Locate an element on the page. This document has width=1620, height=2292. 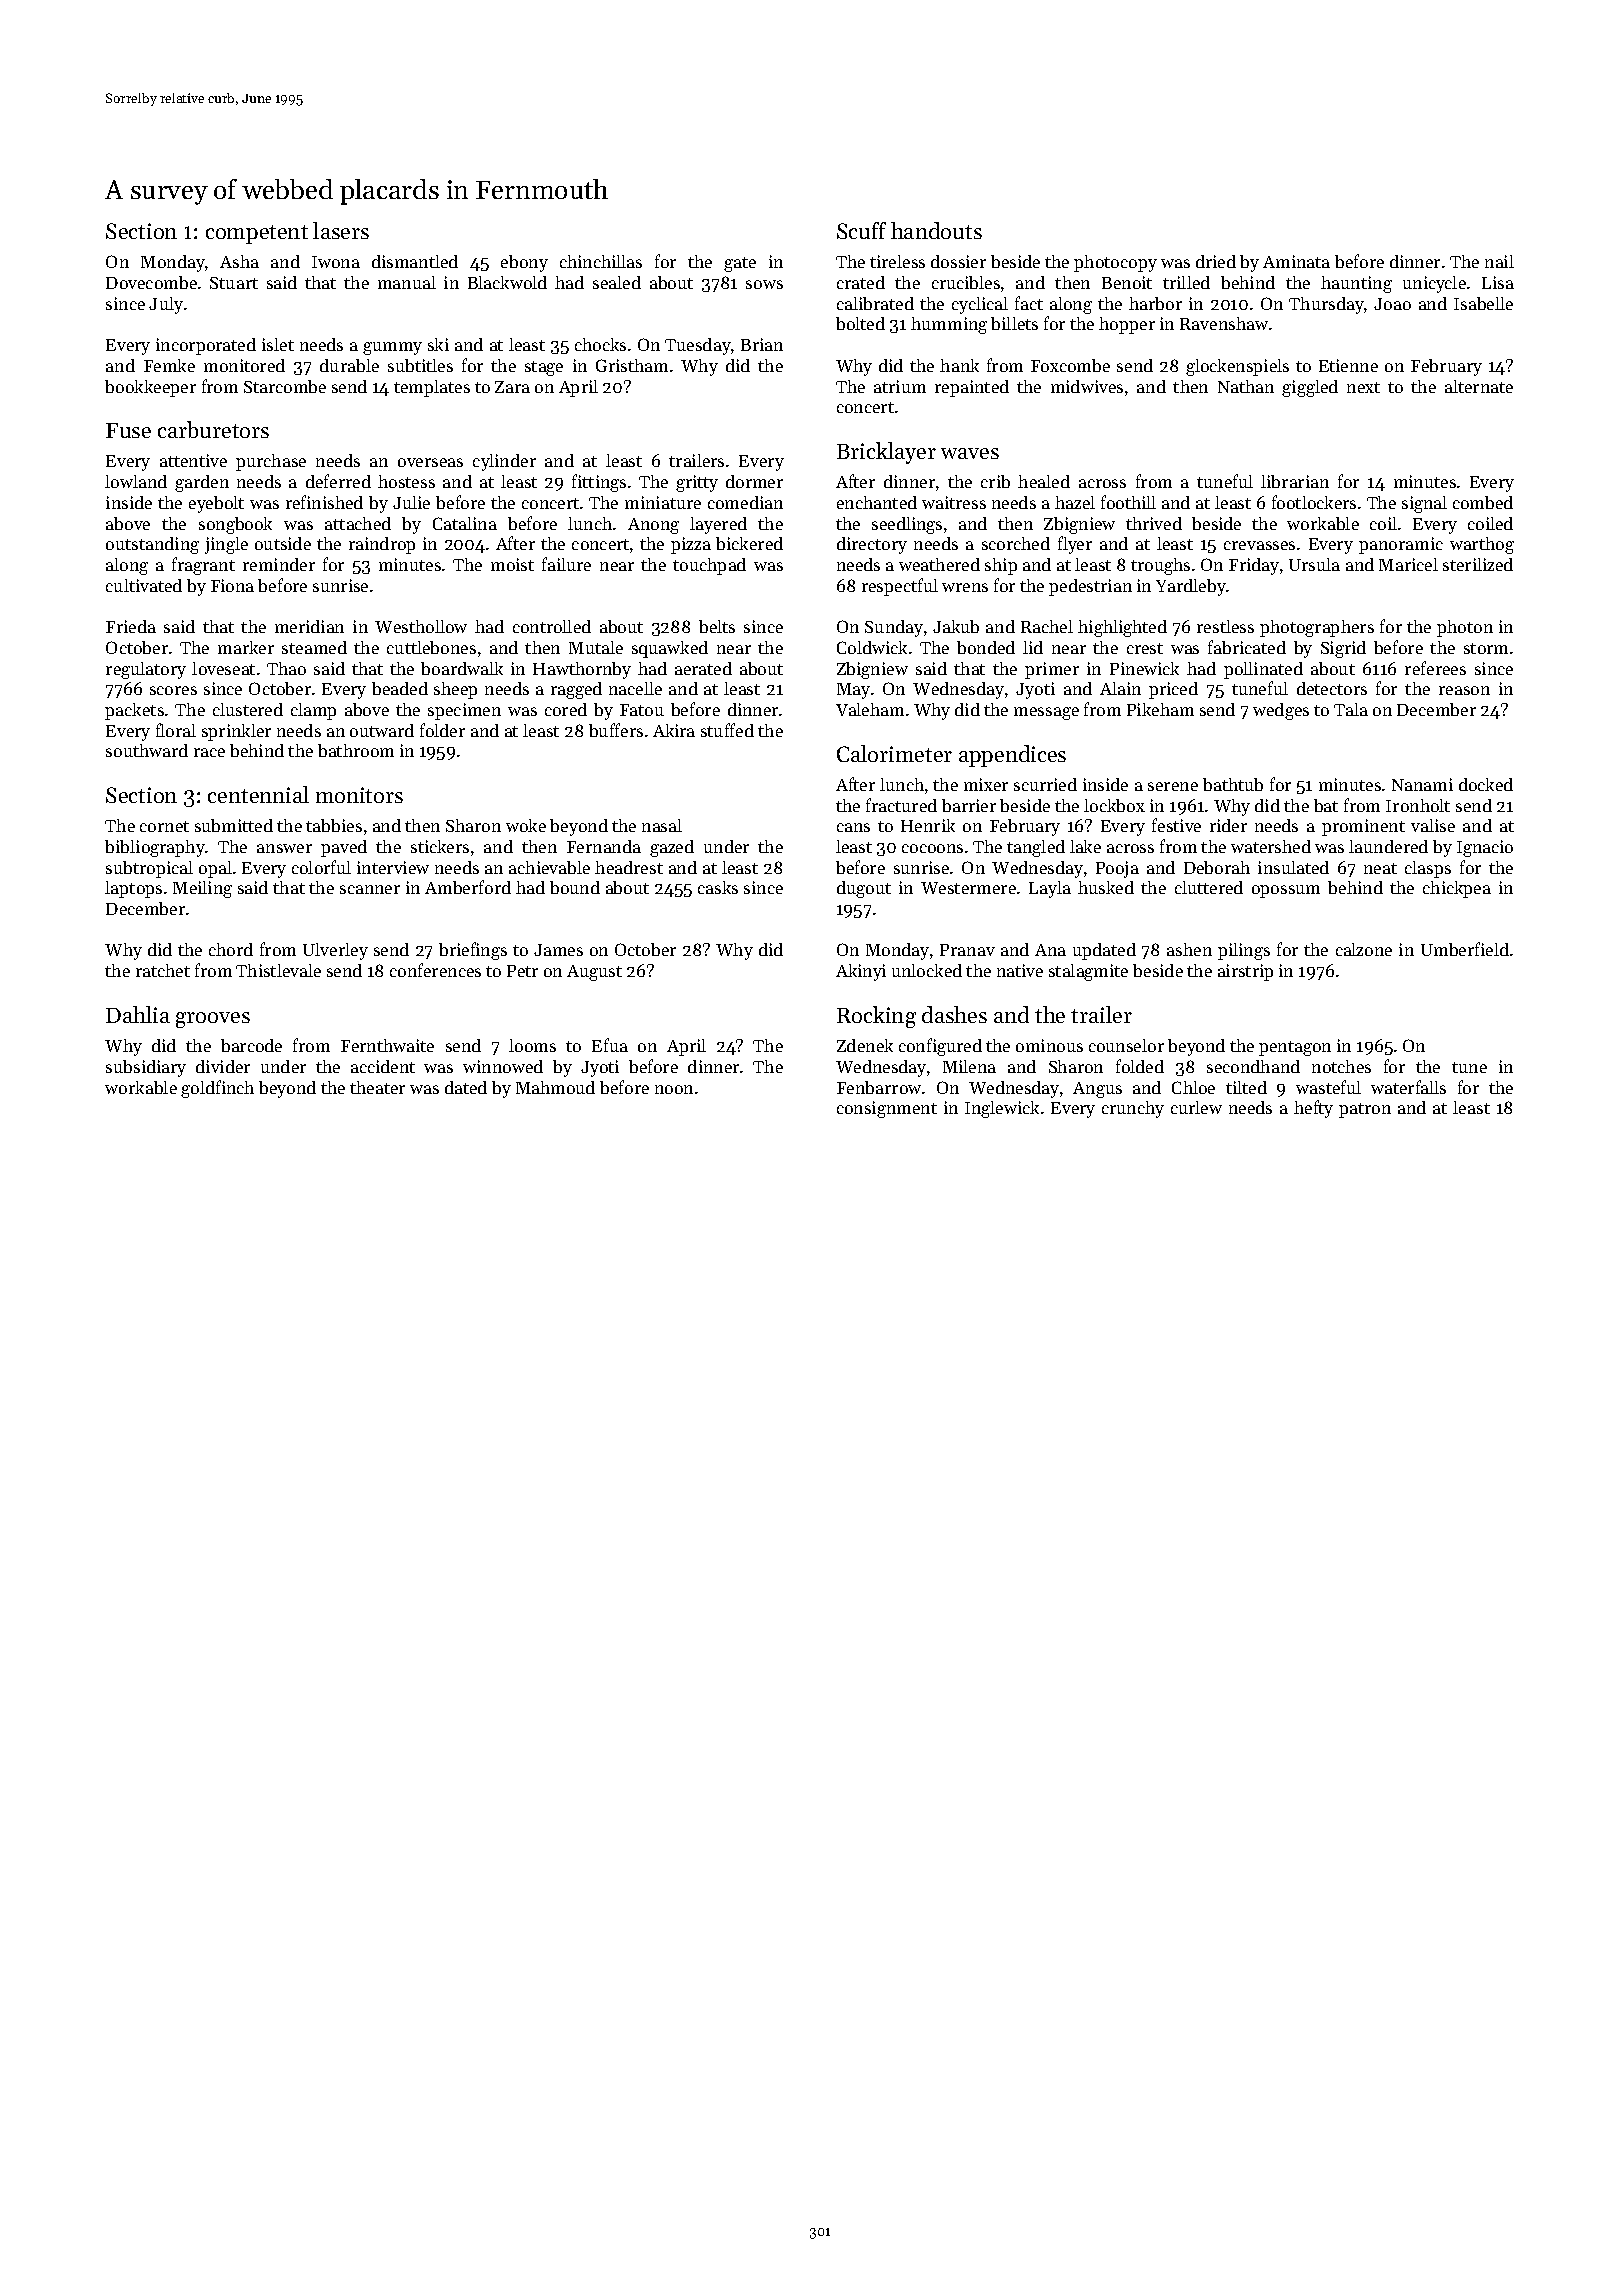
garden is located at coordinates (202, 483).
